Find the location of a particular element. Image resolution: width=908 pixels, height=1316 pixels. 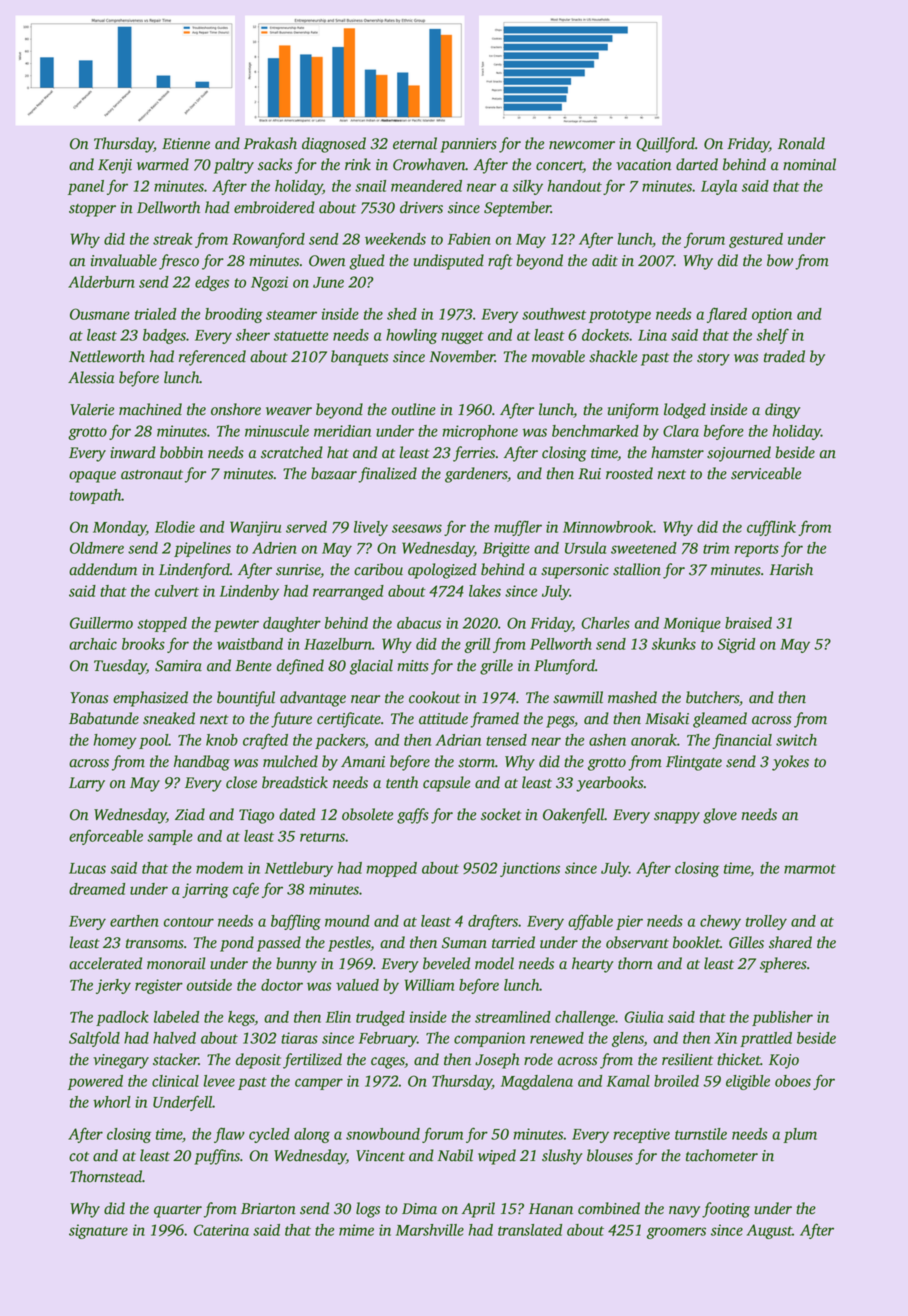

panniers is located at coordinates (468, 145).
